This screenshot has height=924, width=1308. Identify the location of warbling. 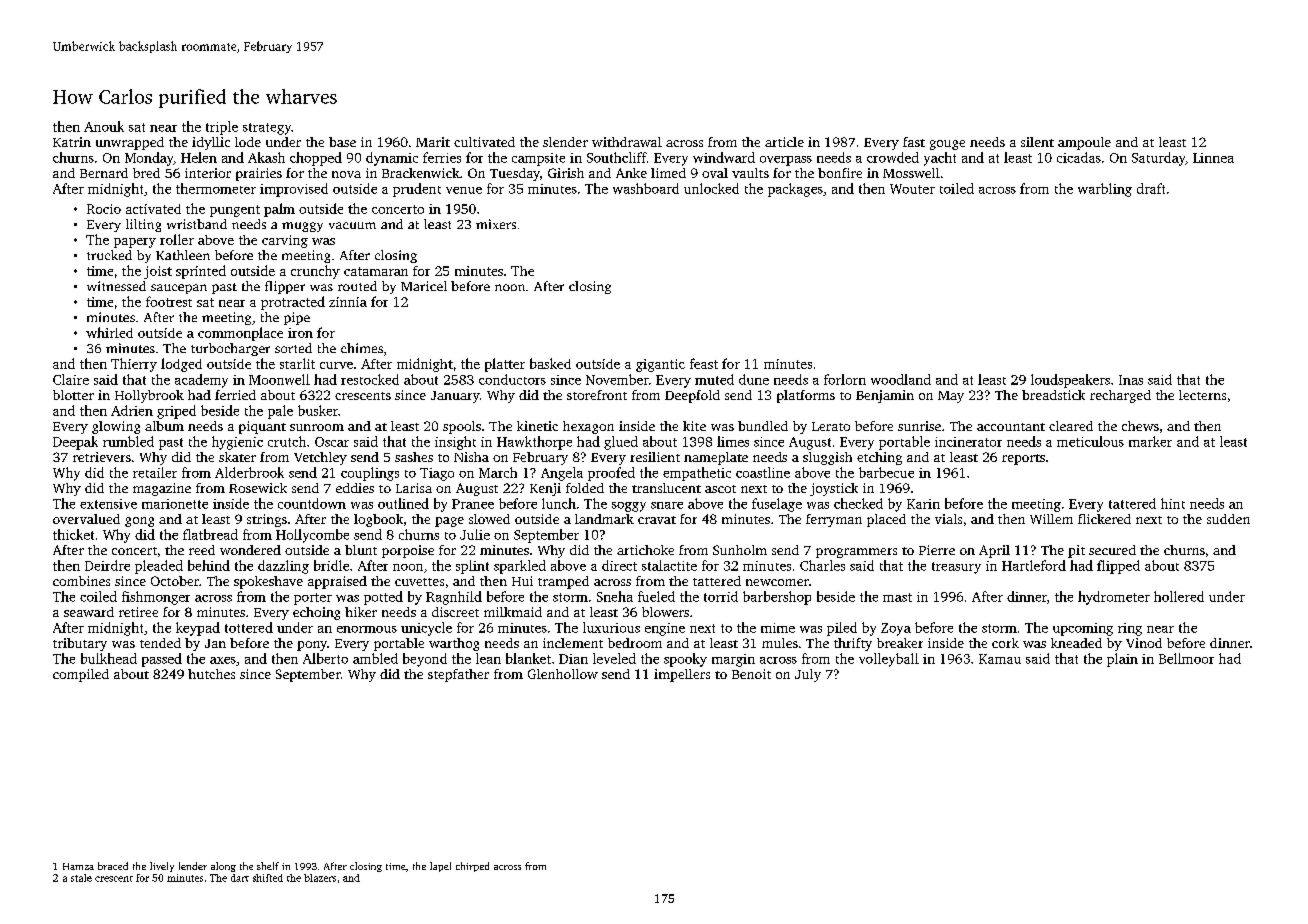
(1105, 190).
